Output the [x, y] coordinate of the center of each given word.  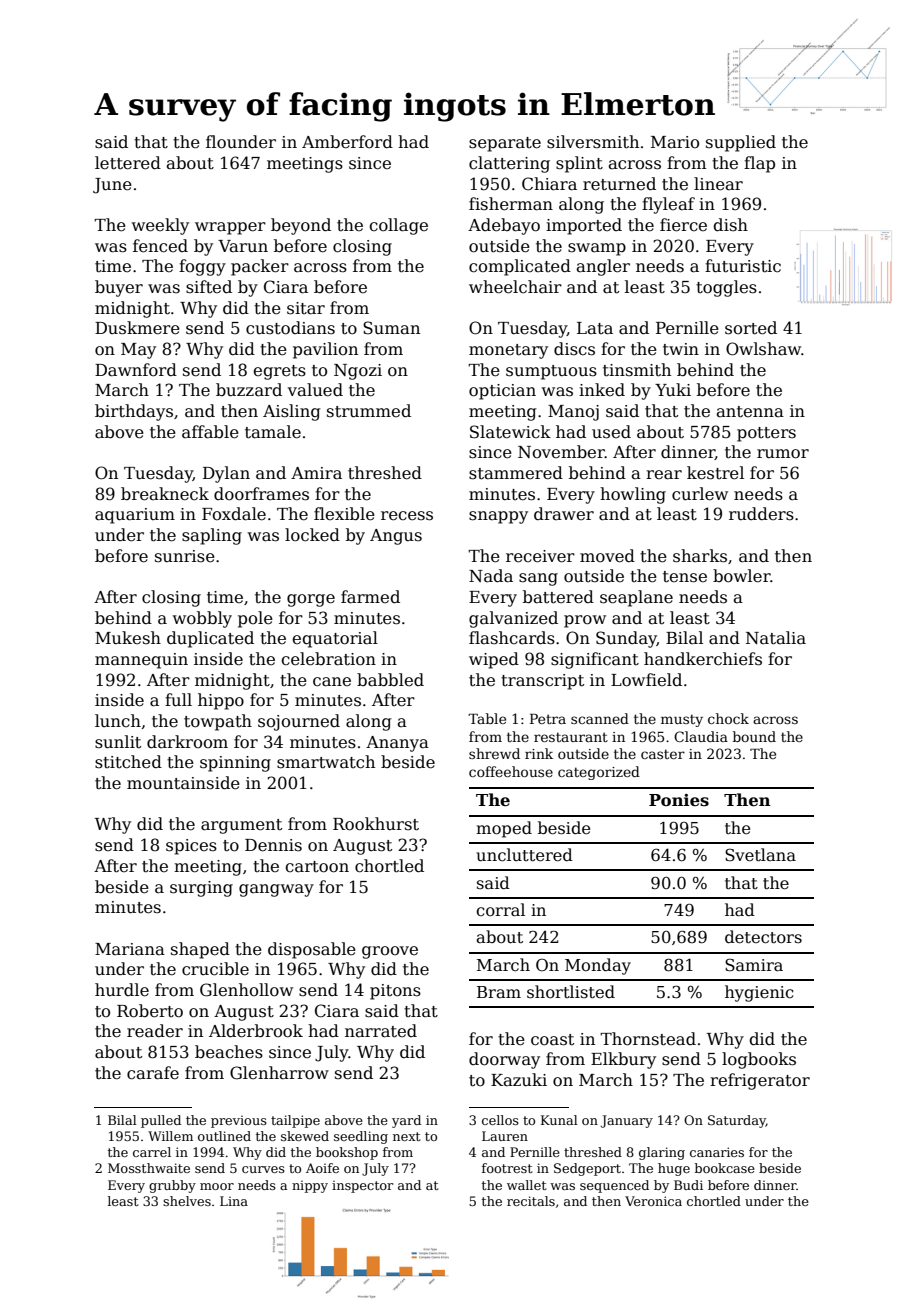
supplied [741, 143]
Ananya [397, 744]
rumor [783, 454]
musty [682, 720]
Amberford [347, 142]
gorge [311, 600]
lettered [128, 163]
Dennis [273, 845]
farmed [370, 597]
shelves [187, 1201]
